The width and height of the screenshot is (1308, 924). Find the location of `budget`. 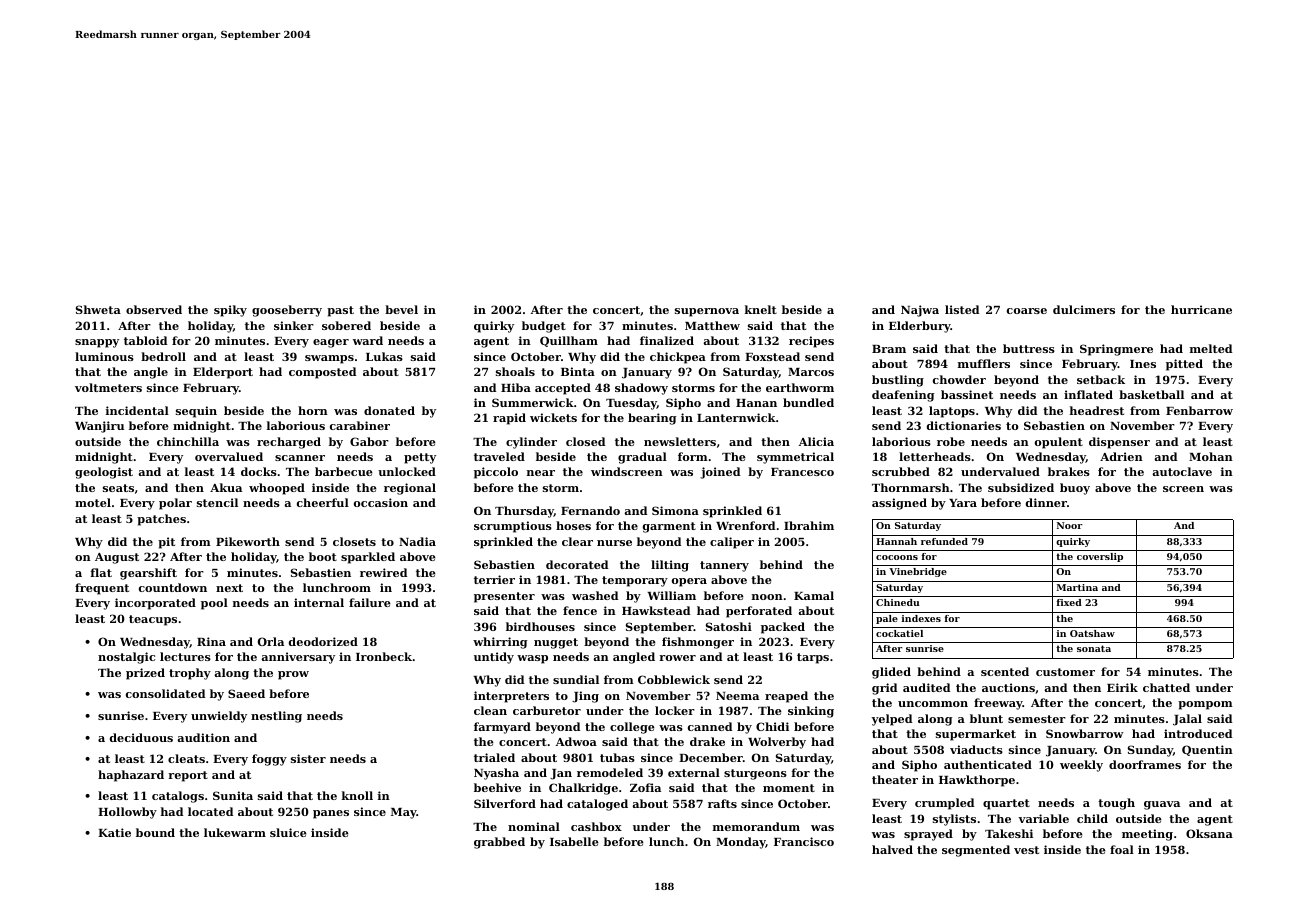

budget is located at coordinates (544, 327).
